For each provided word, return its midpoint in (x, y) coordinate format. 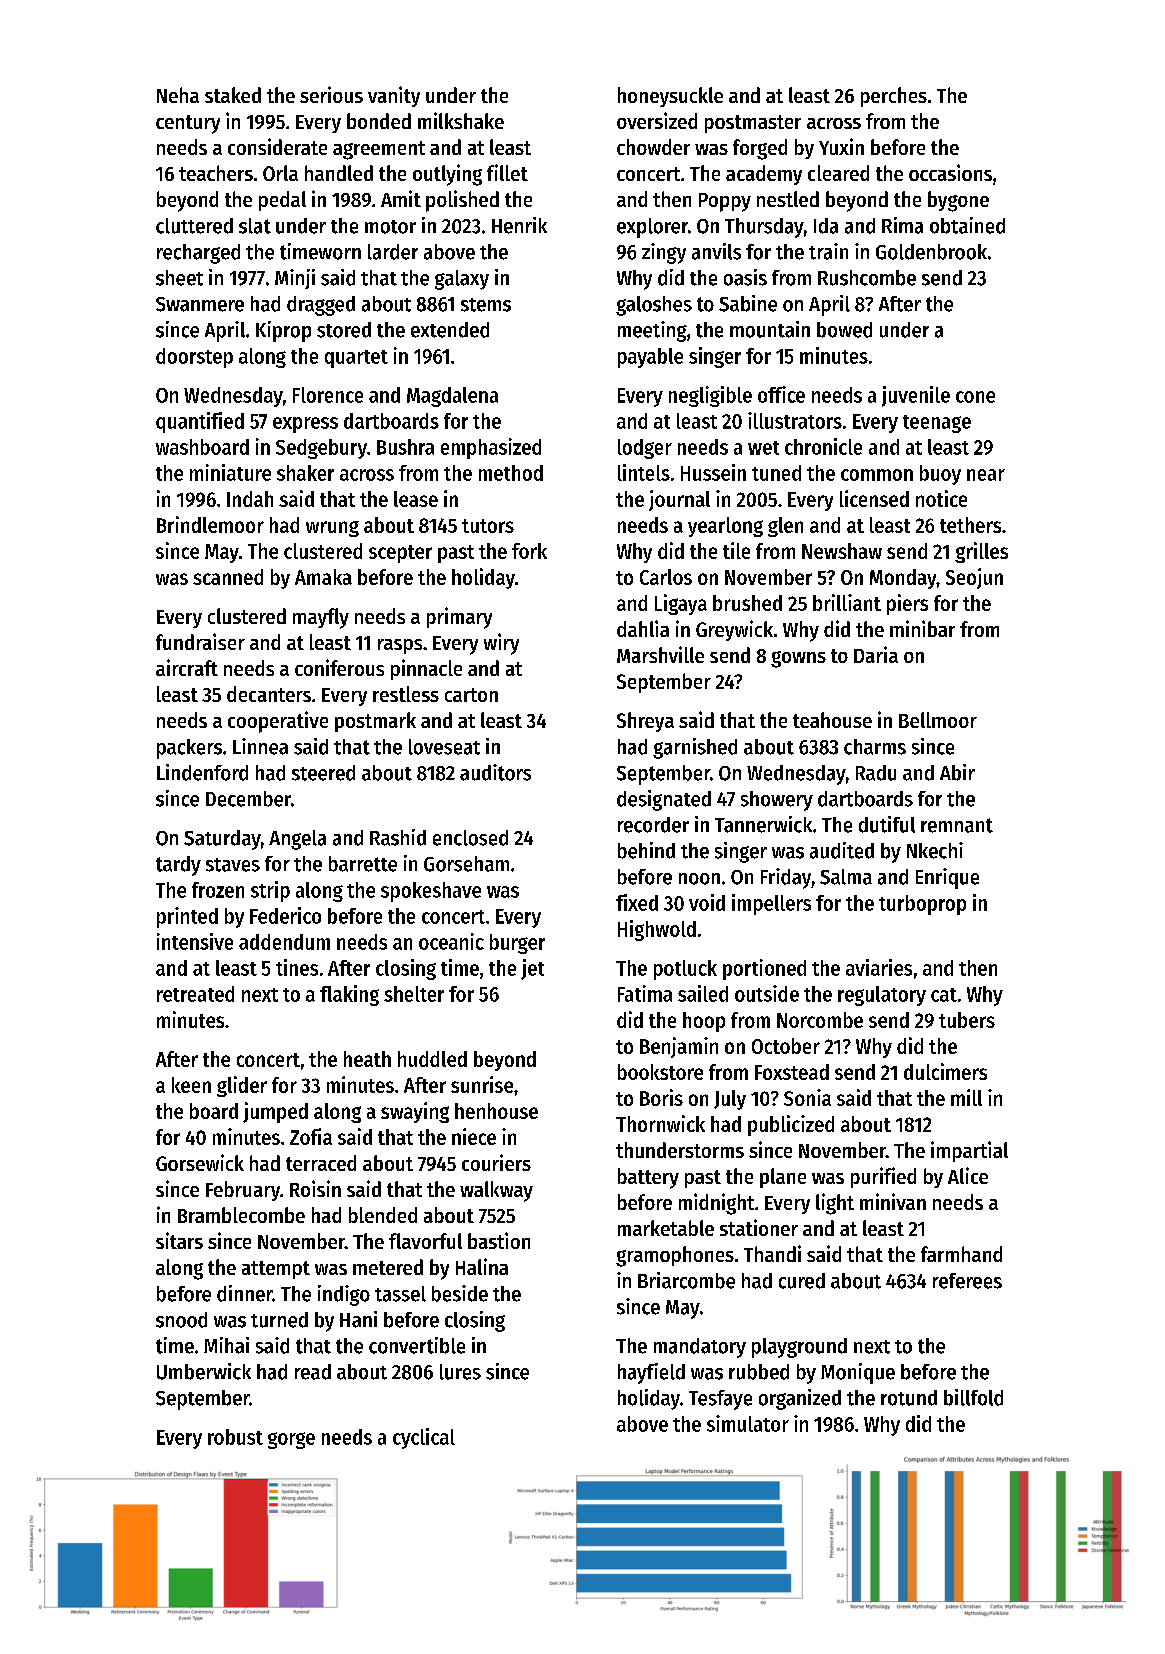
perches (894, 97)
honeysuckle (670, 97)
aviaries (879, 967)
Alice (968, 1175)
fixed (637, 902)
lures (460, 1372)
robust (235, 1437)
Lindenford (202, 772)
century (188, 124)
